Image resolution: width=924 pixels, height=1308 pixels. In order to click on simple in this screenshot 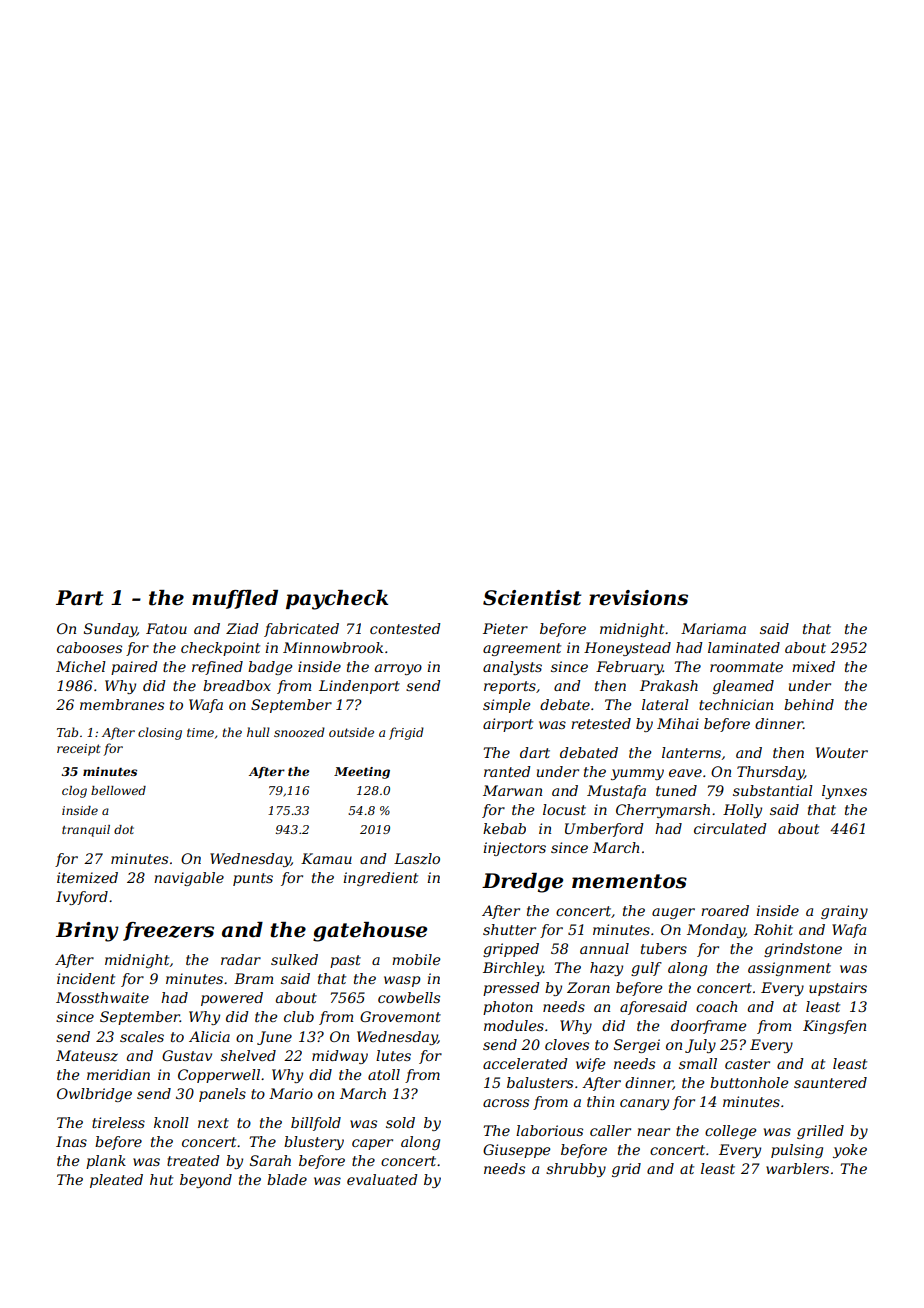, I will do `click(507, 706)`.
